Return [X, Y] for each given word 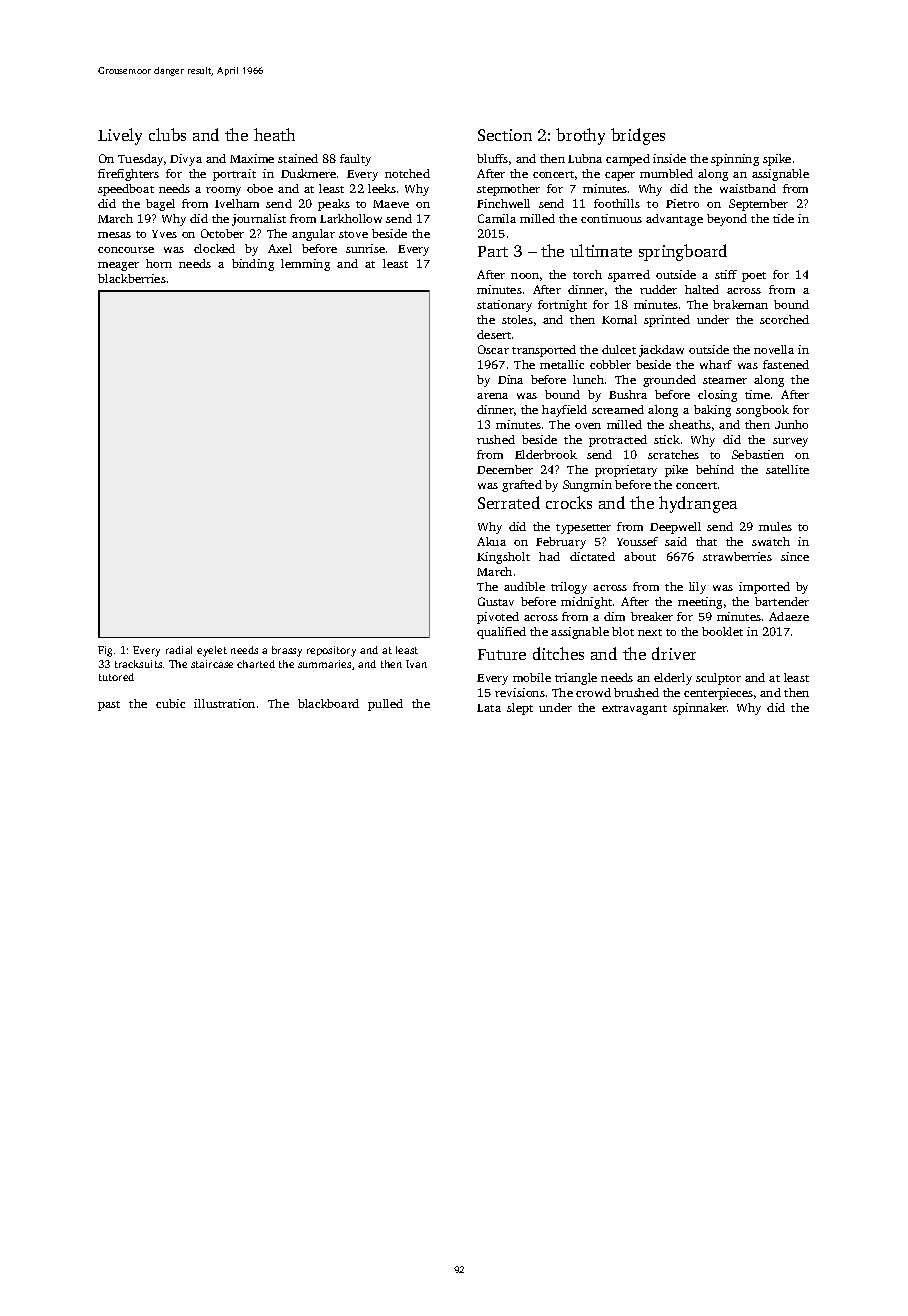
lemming [305, 265]
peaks [334, 205]
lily [697, 588]
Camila [497, 218]
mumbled [666, 173]
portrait [234, 175]
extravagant [634, 710]
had [549, 556]
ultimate [601, 250]
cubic [170, 703]
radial [179, 650]
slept [520, 709]
